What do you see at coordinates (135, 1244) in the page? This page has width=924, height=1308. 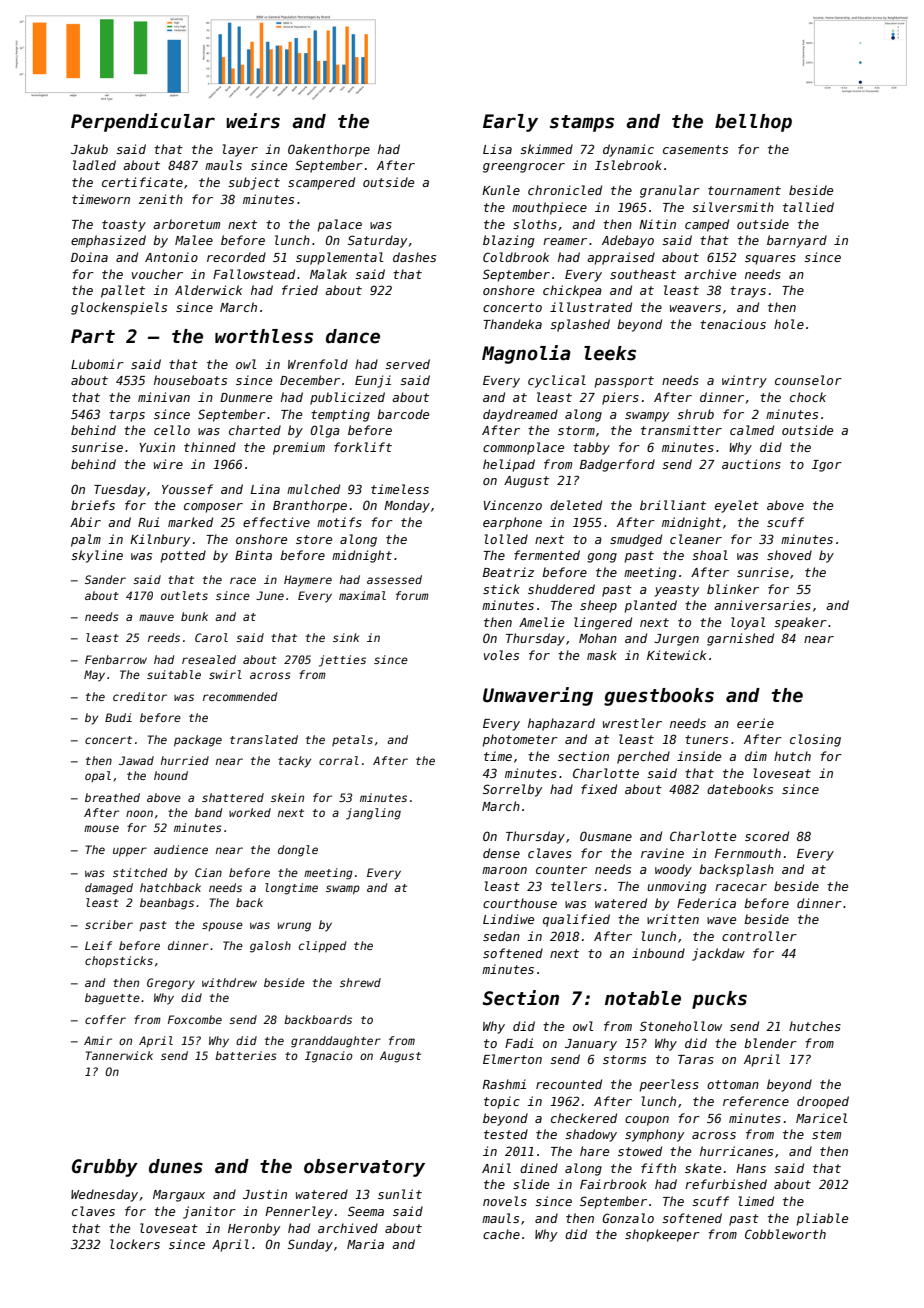 I see `lockers` at bounding box center [135, 1244].
